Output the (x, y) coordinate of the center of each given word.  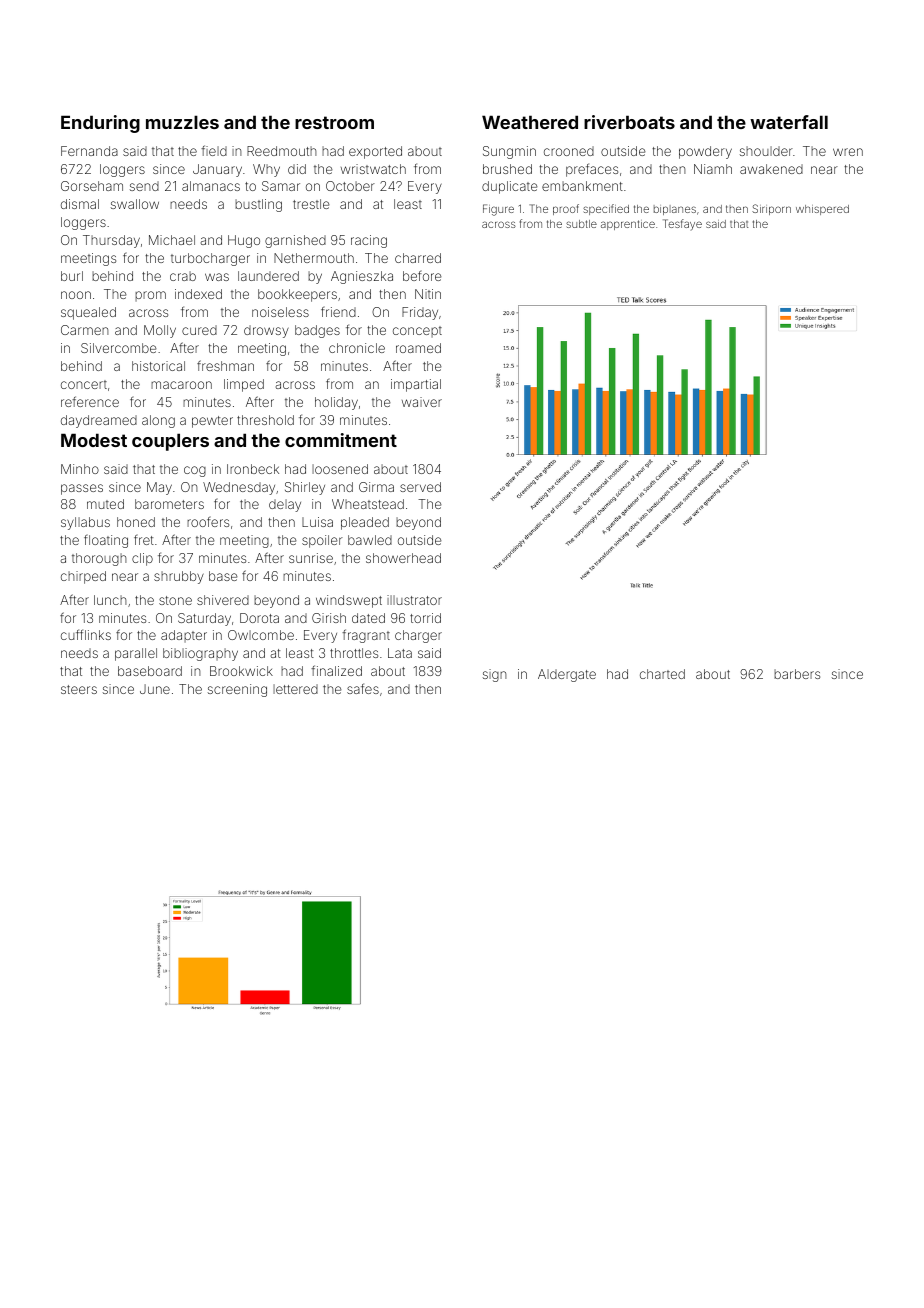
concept (417, 331)
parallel (136, 654)
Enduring (100, 124)
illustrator (414, 600)
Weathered (530, 122)
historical (158, 366)
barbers (797, 674)
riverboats (629, 122)
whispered (822, 210)
